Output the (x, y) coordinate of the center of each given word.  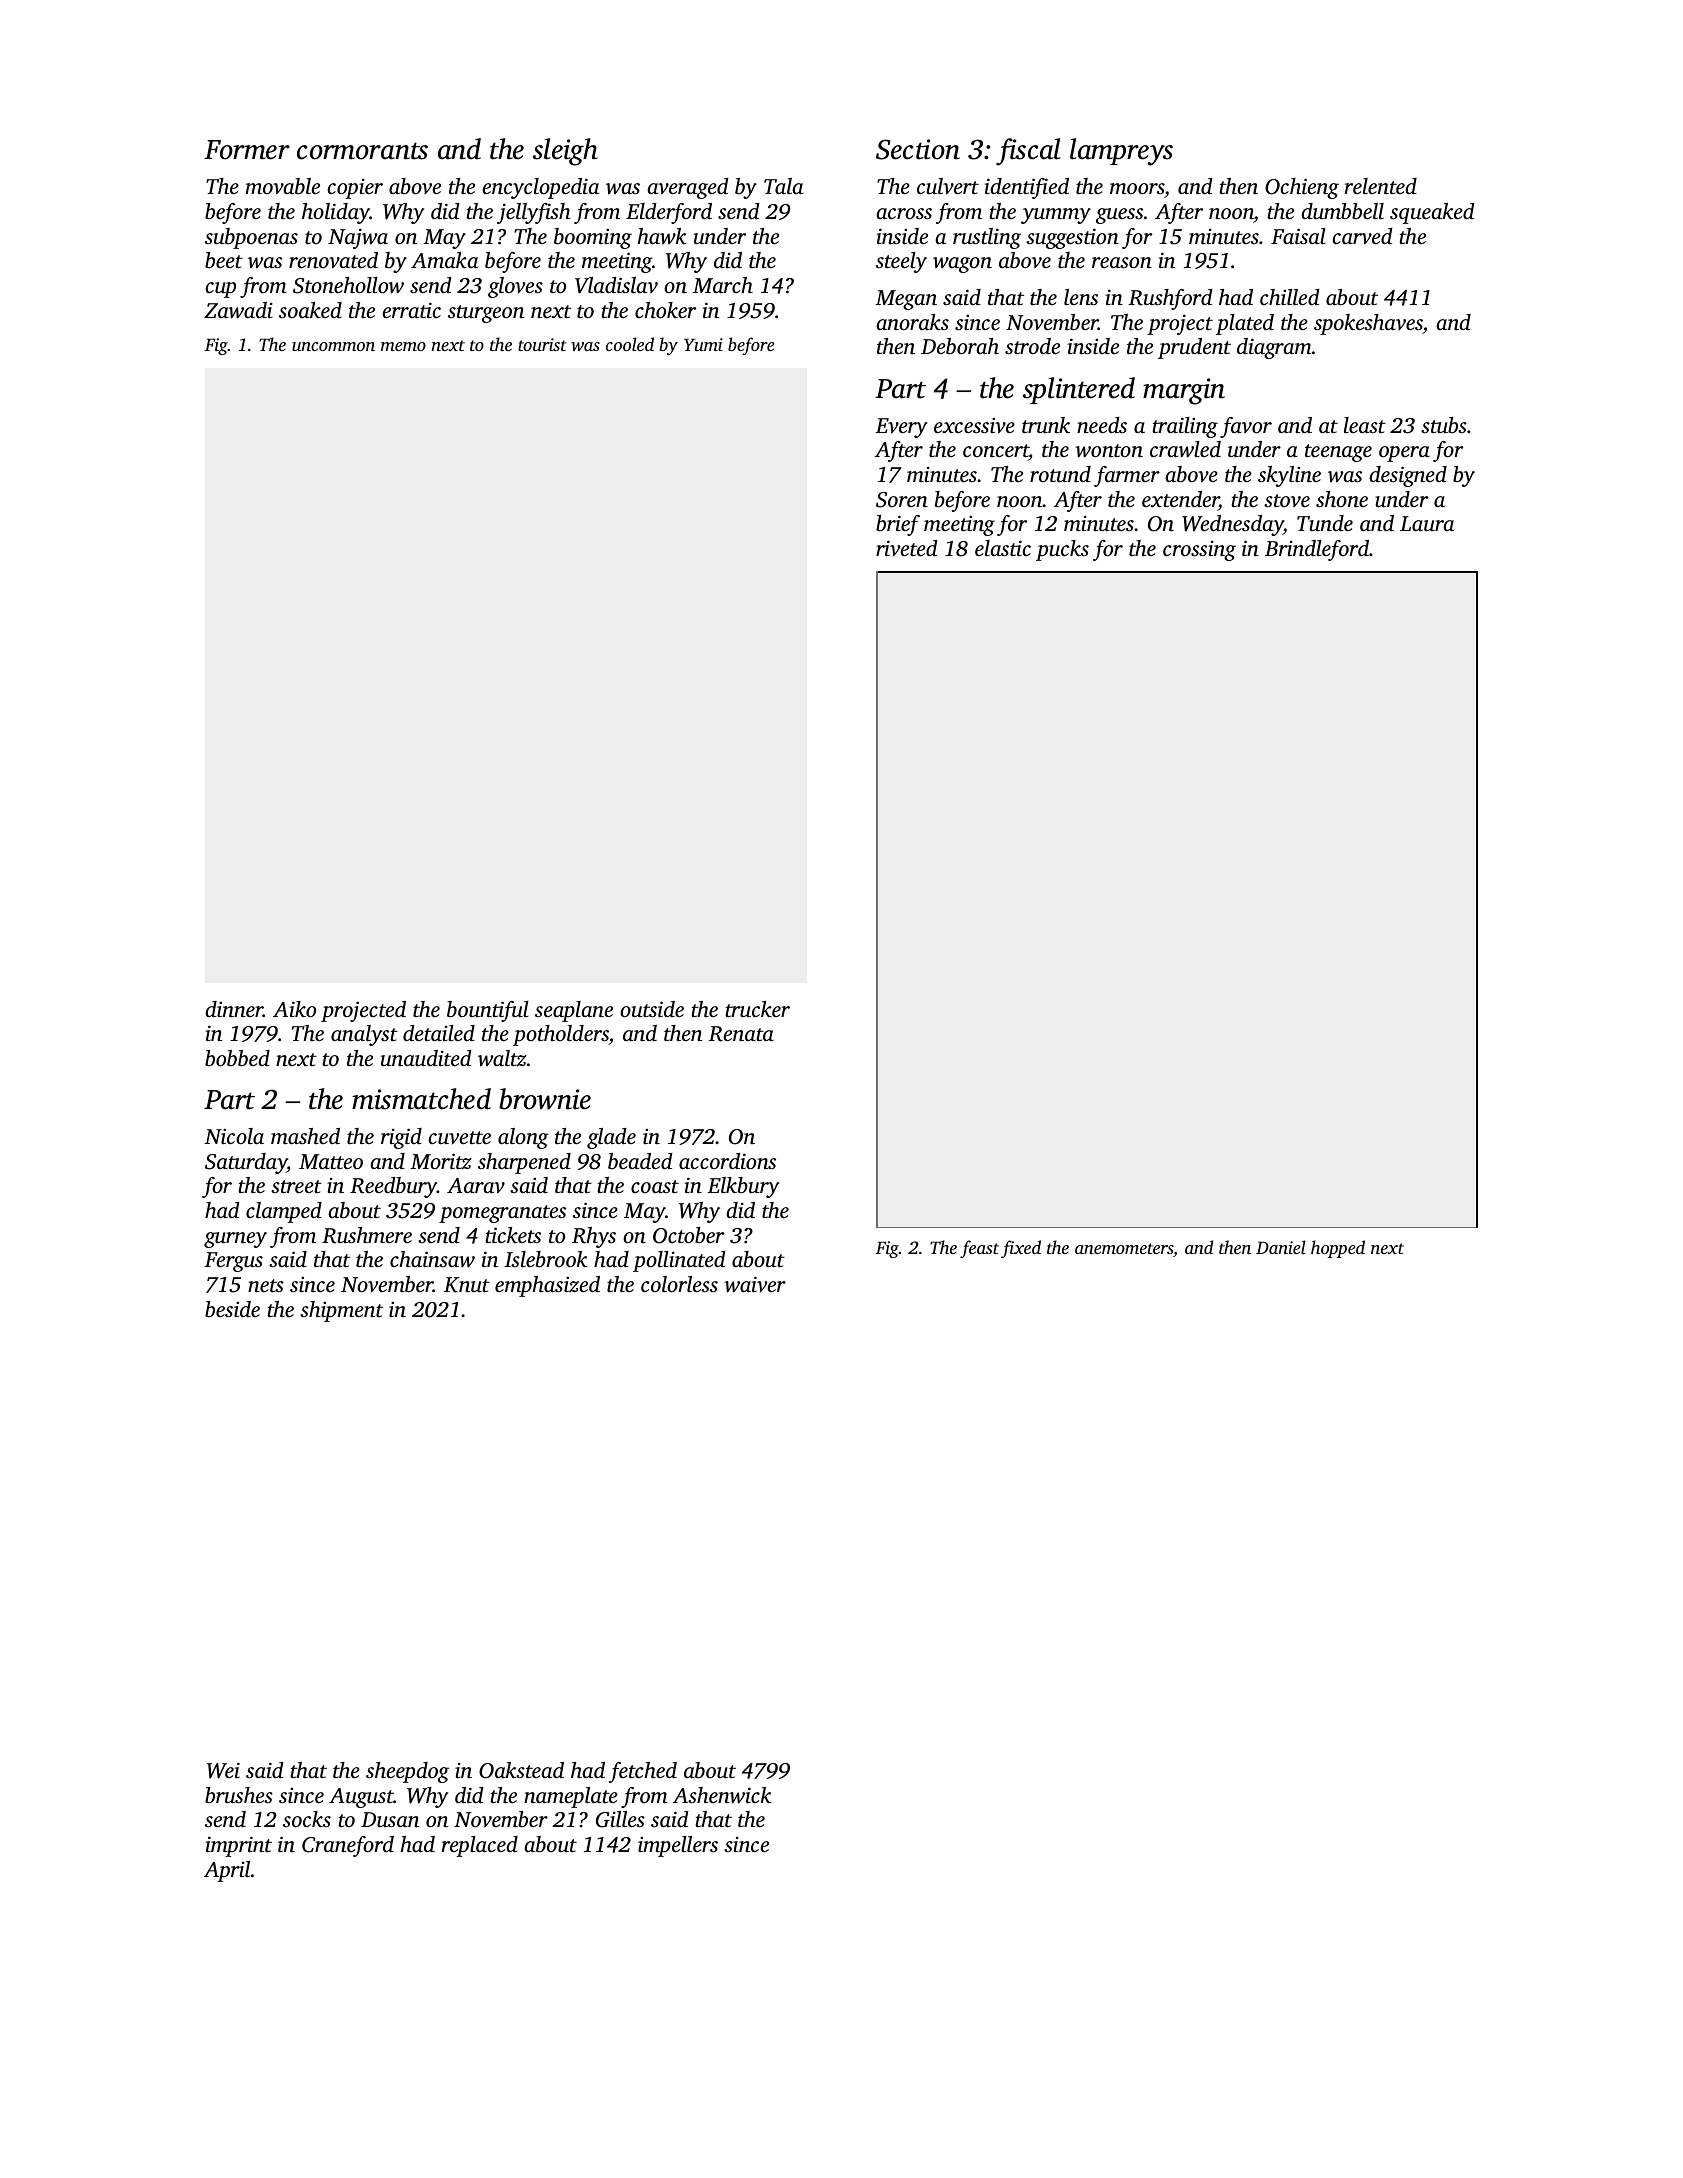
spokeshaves (1368, 324)
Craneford (348, 1846)
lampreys (1121, 152)
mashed (305, 1136)
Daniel (1281, 1247)
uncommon (333, 346)
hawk (662, 236)
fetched (643, 1772)
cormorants (362, 151)
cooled (630, 344)
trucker (757, 1009)
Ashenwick (722, 1795)
